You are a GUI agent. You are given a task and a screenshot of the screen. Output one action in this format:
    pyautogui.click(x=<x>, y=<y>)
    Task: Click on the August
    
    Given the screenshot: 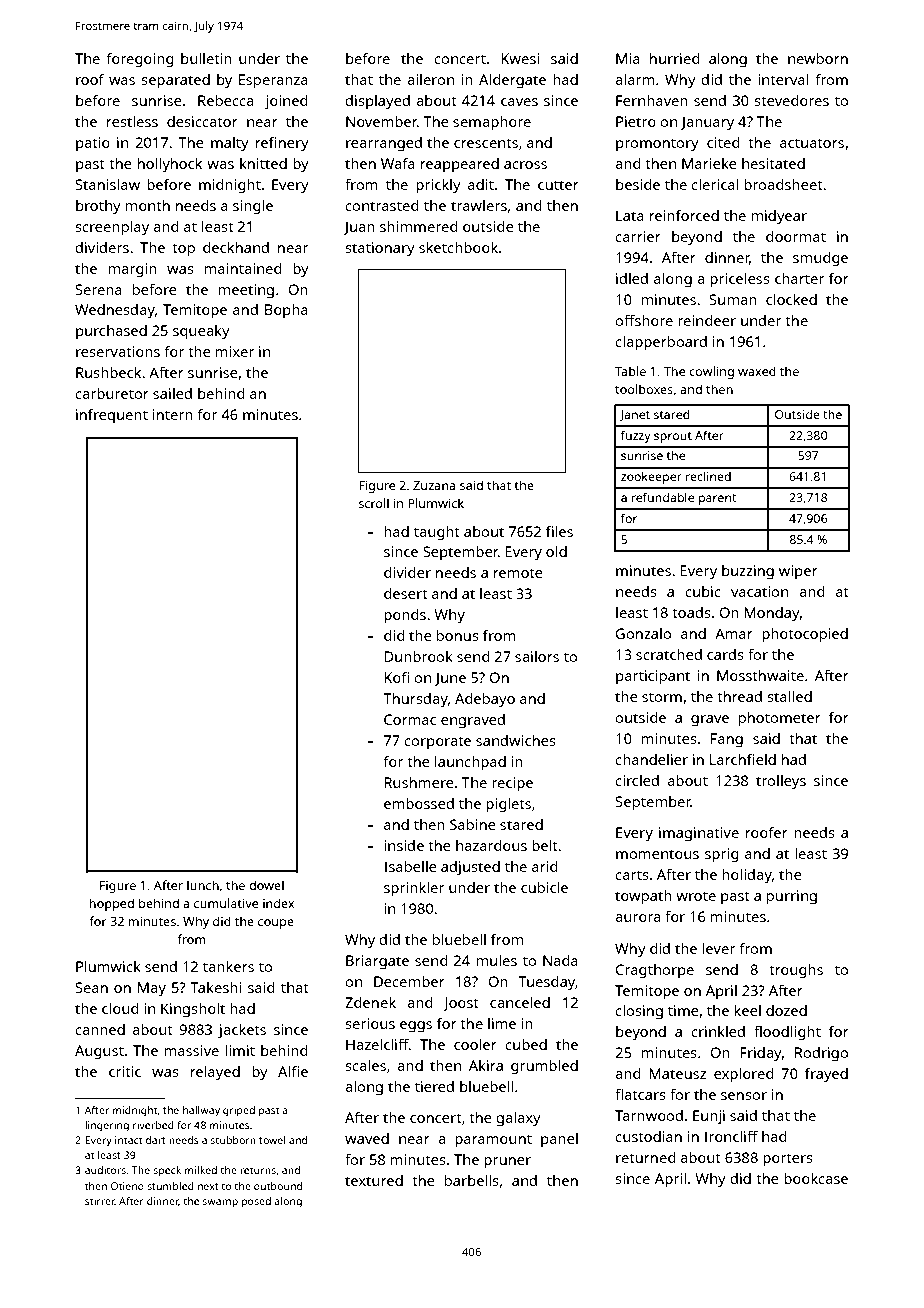 What is the action you would take?
    pyautogui.click(x=99, y=1052)
